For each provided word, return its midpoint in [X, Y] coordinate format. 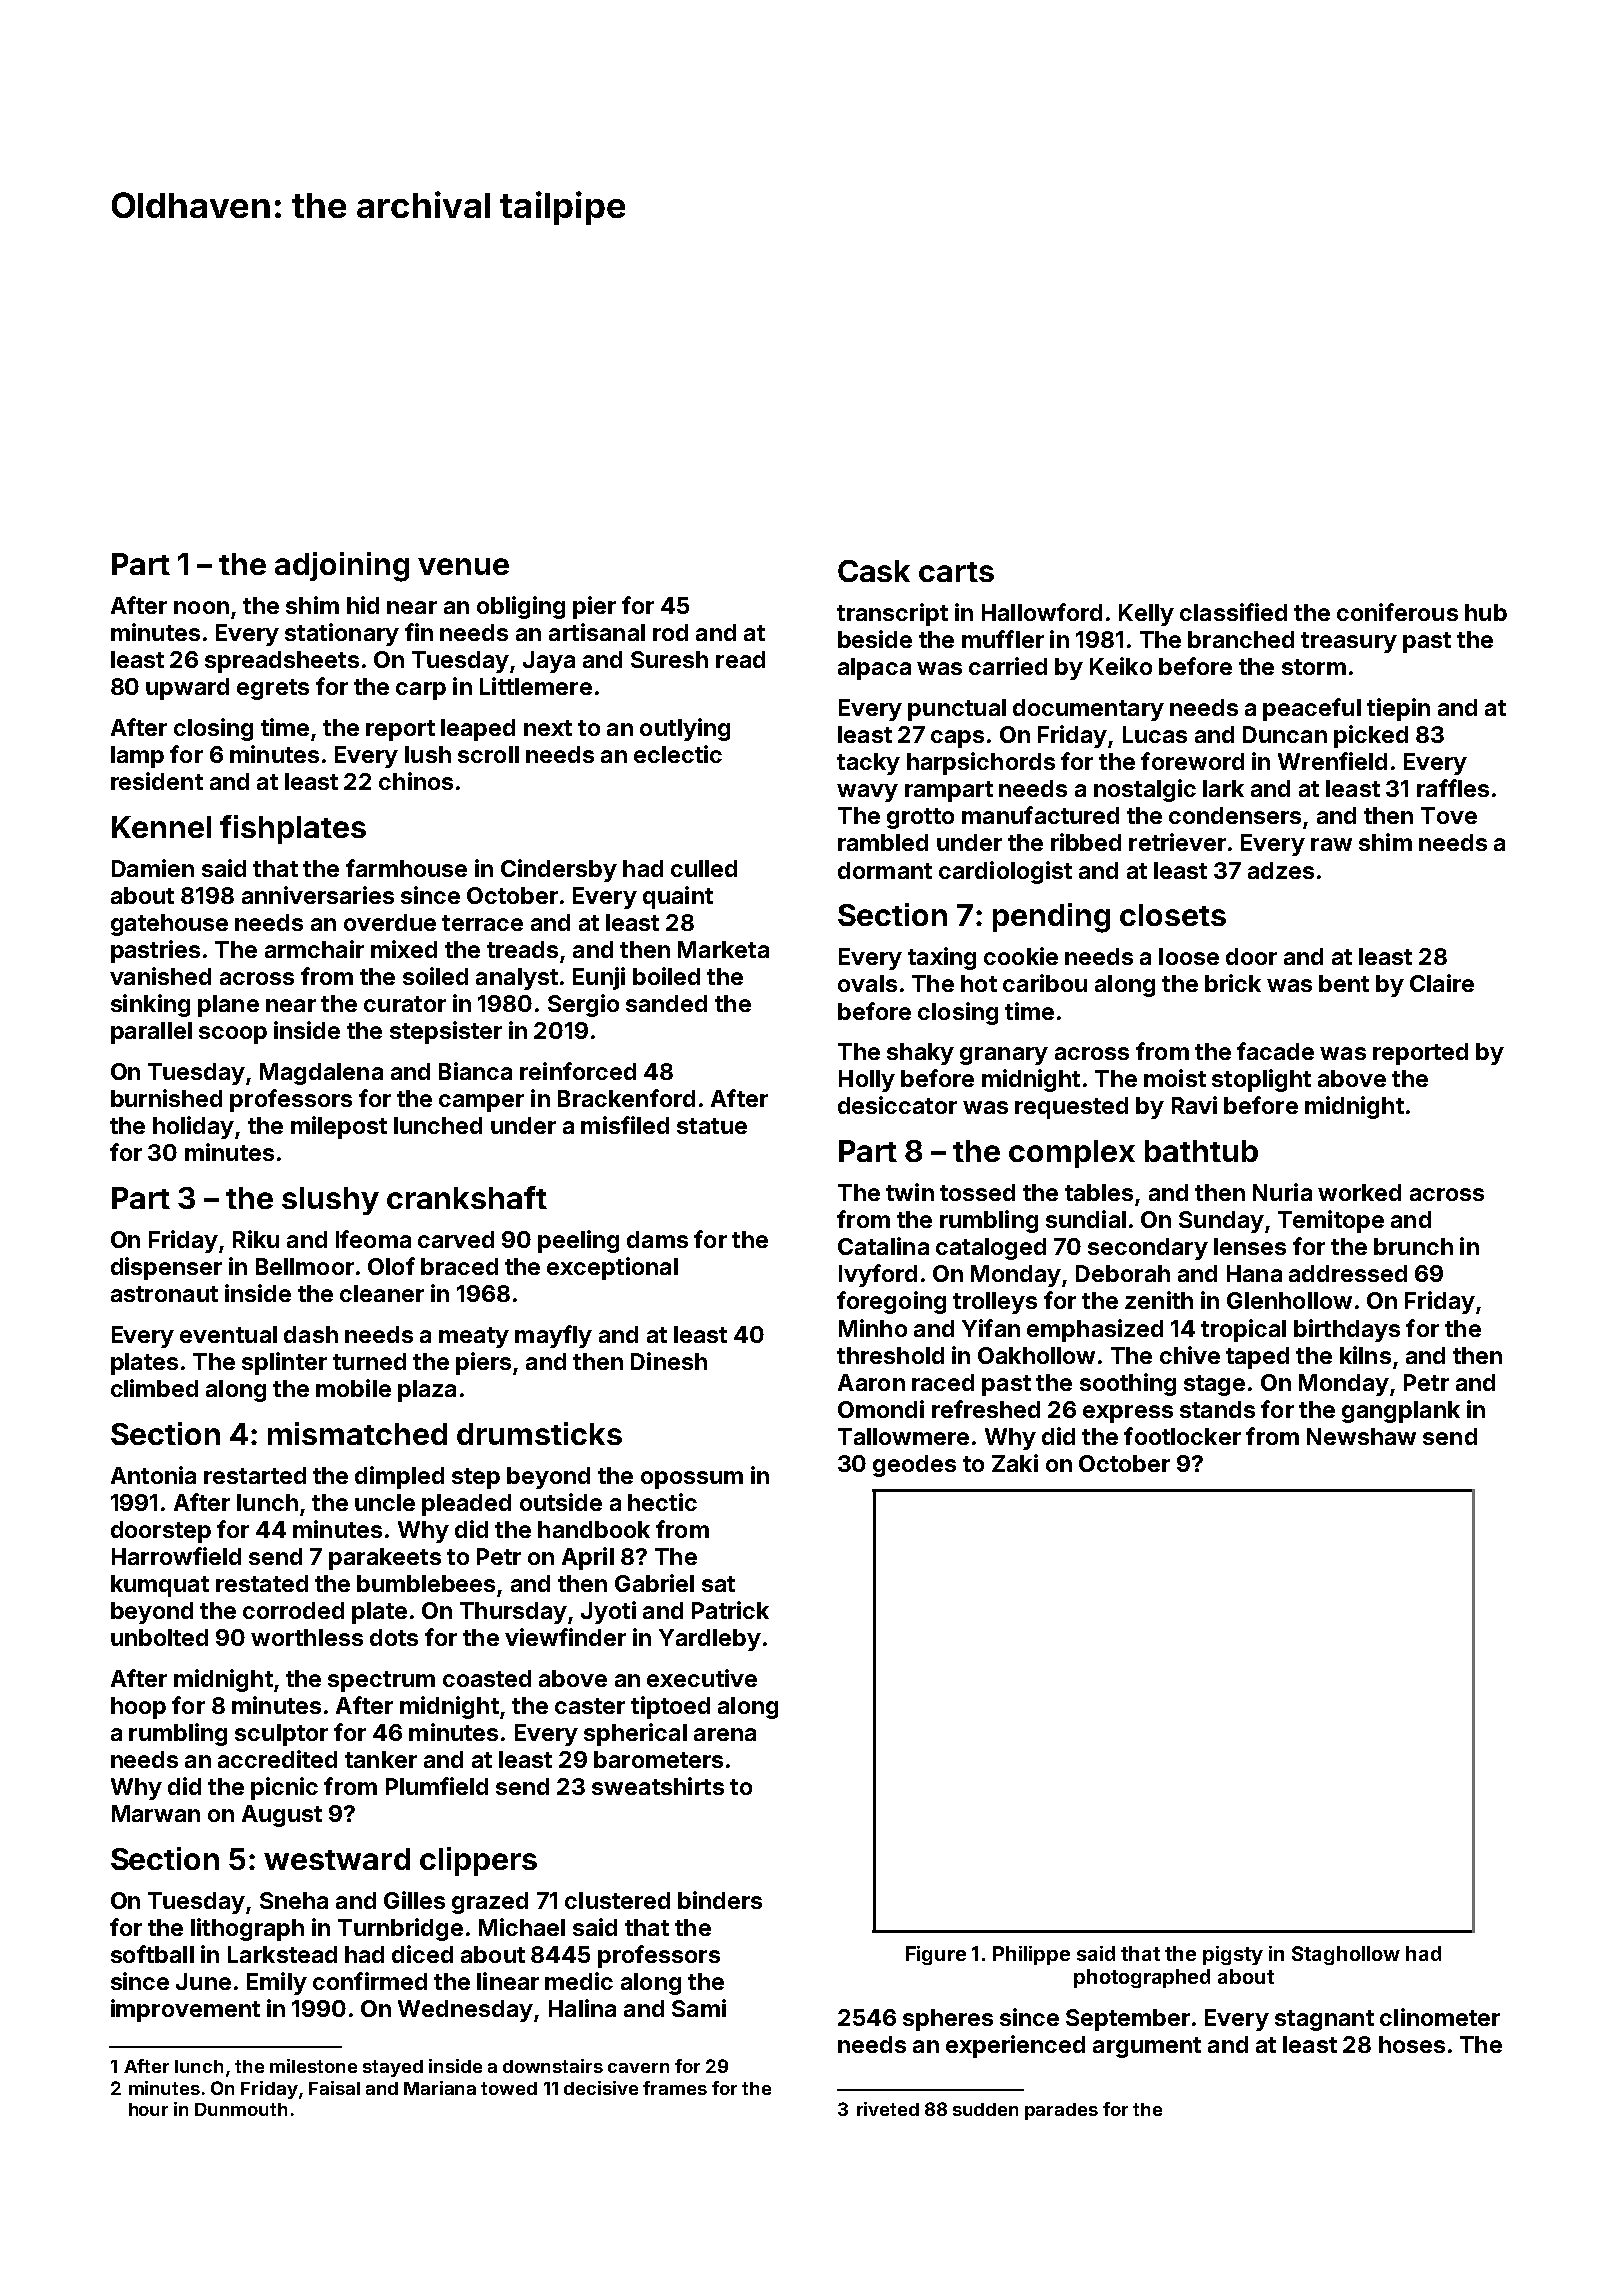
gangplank [1401, 1412]
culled [704, 868]
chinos [416, 781]
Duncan [1285, 734]
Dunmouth [241, 2109]
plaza [427, 1391]
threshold [890, 1355]
